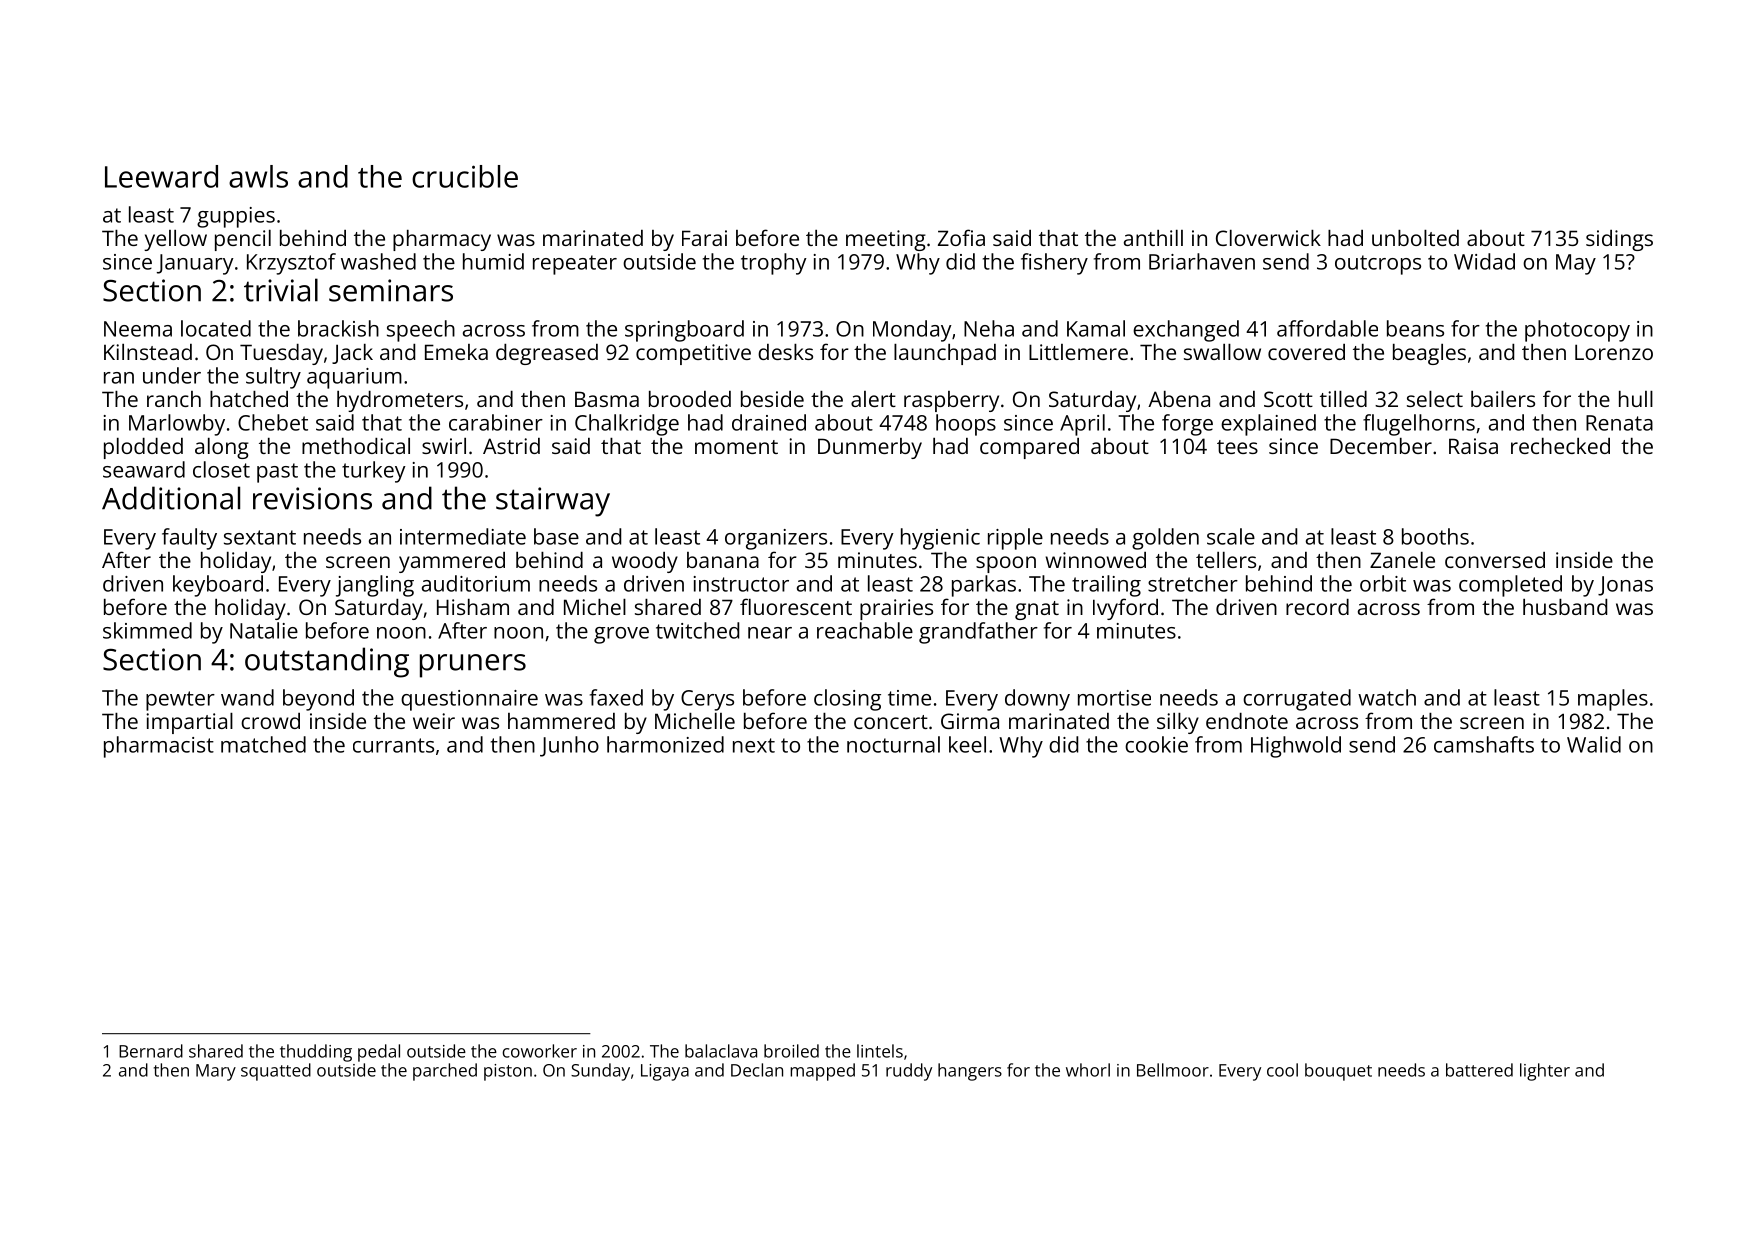  What do you see at coordinates (216, 1072) in the page?
I see `Mary` at bounding box center [216, 1072].
